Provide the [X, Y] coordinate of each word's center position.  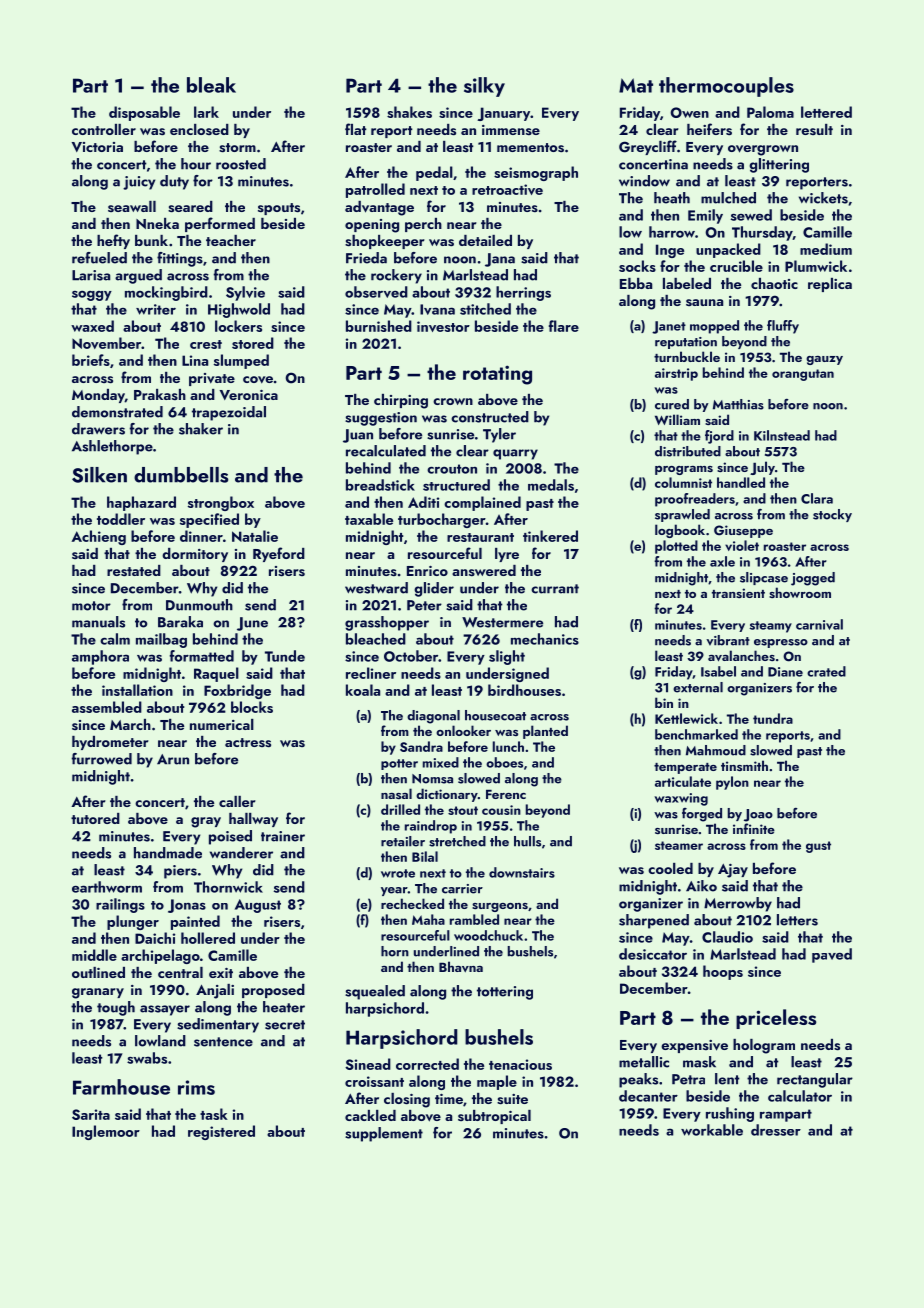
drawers [98, 429]
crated [826, 671]
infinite [754, 828]
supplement [384, 1134]
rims [196, 1087]
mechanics [545, 639]
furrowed [102, 759]
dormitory [195, 555]
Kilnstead [782, 435]
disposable [144, 113]
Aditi [423, 502]
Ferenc [506, 794]
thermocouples [726, 87]
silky [484, 87]
